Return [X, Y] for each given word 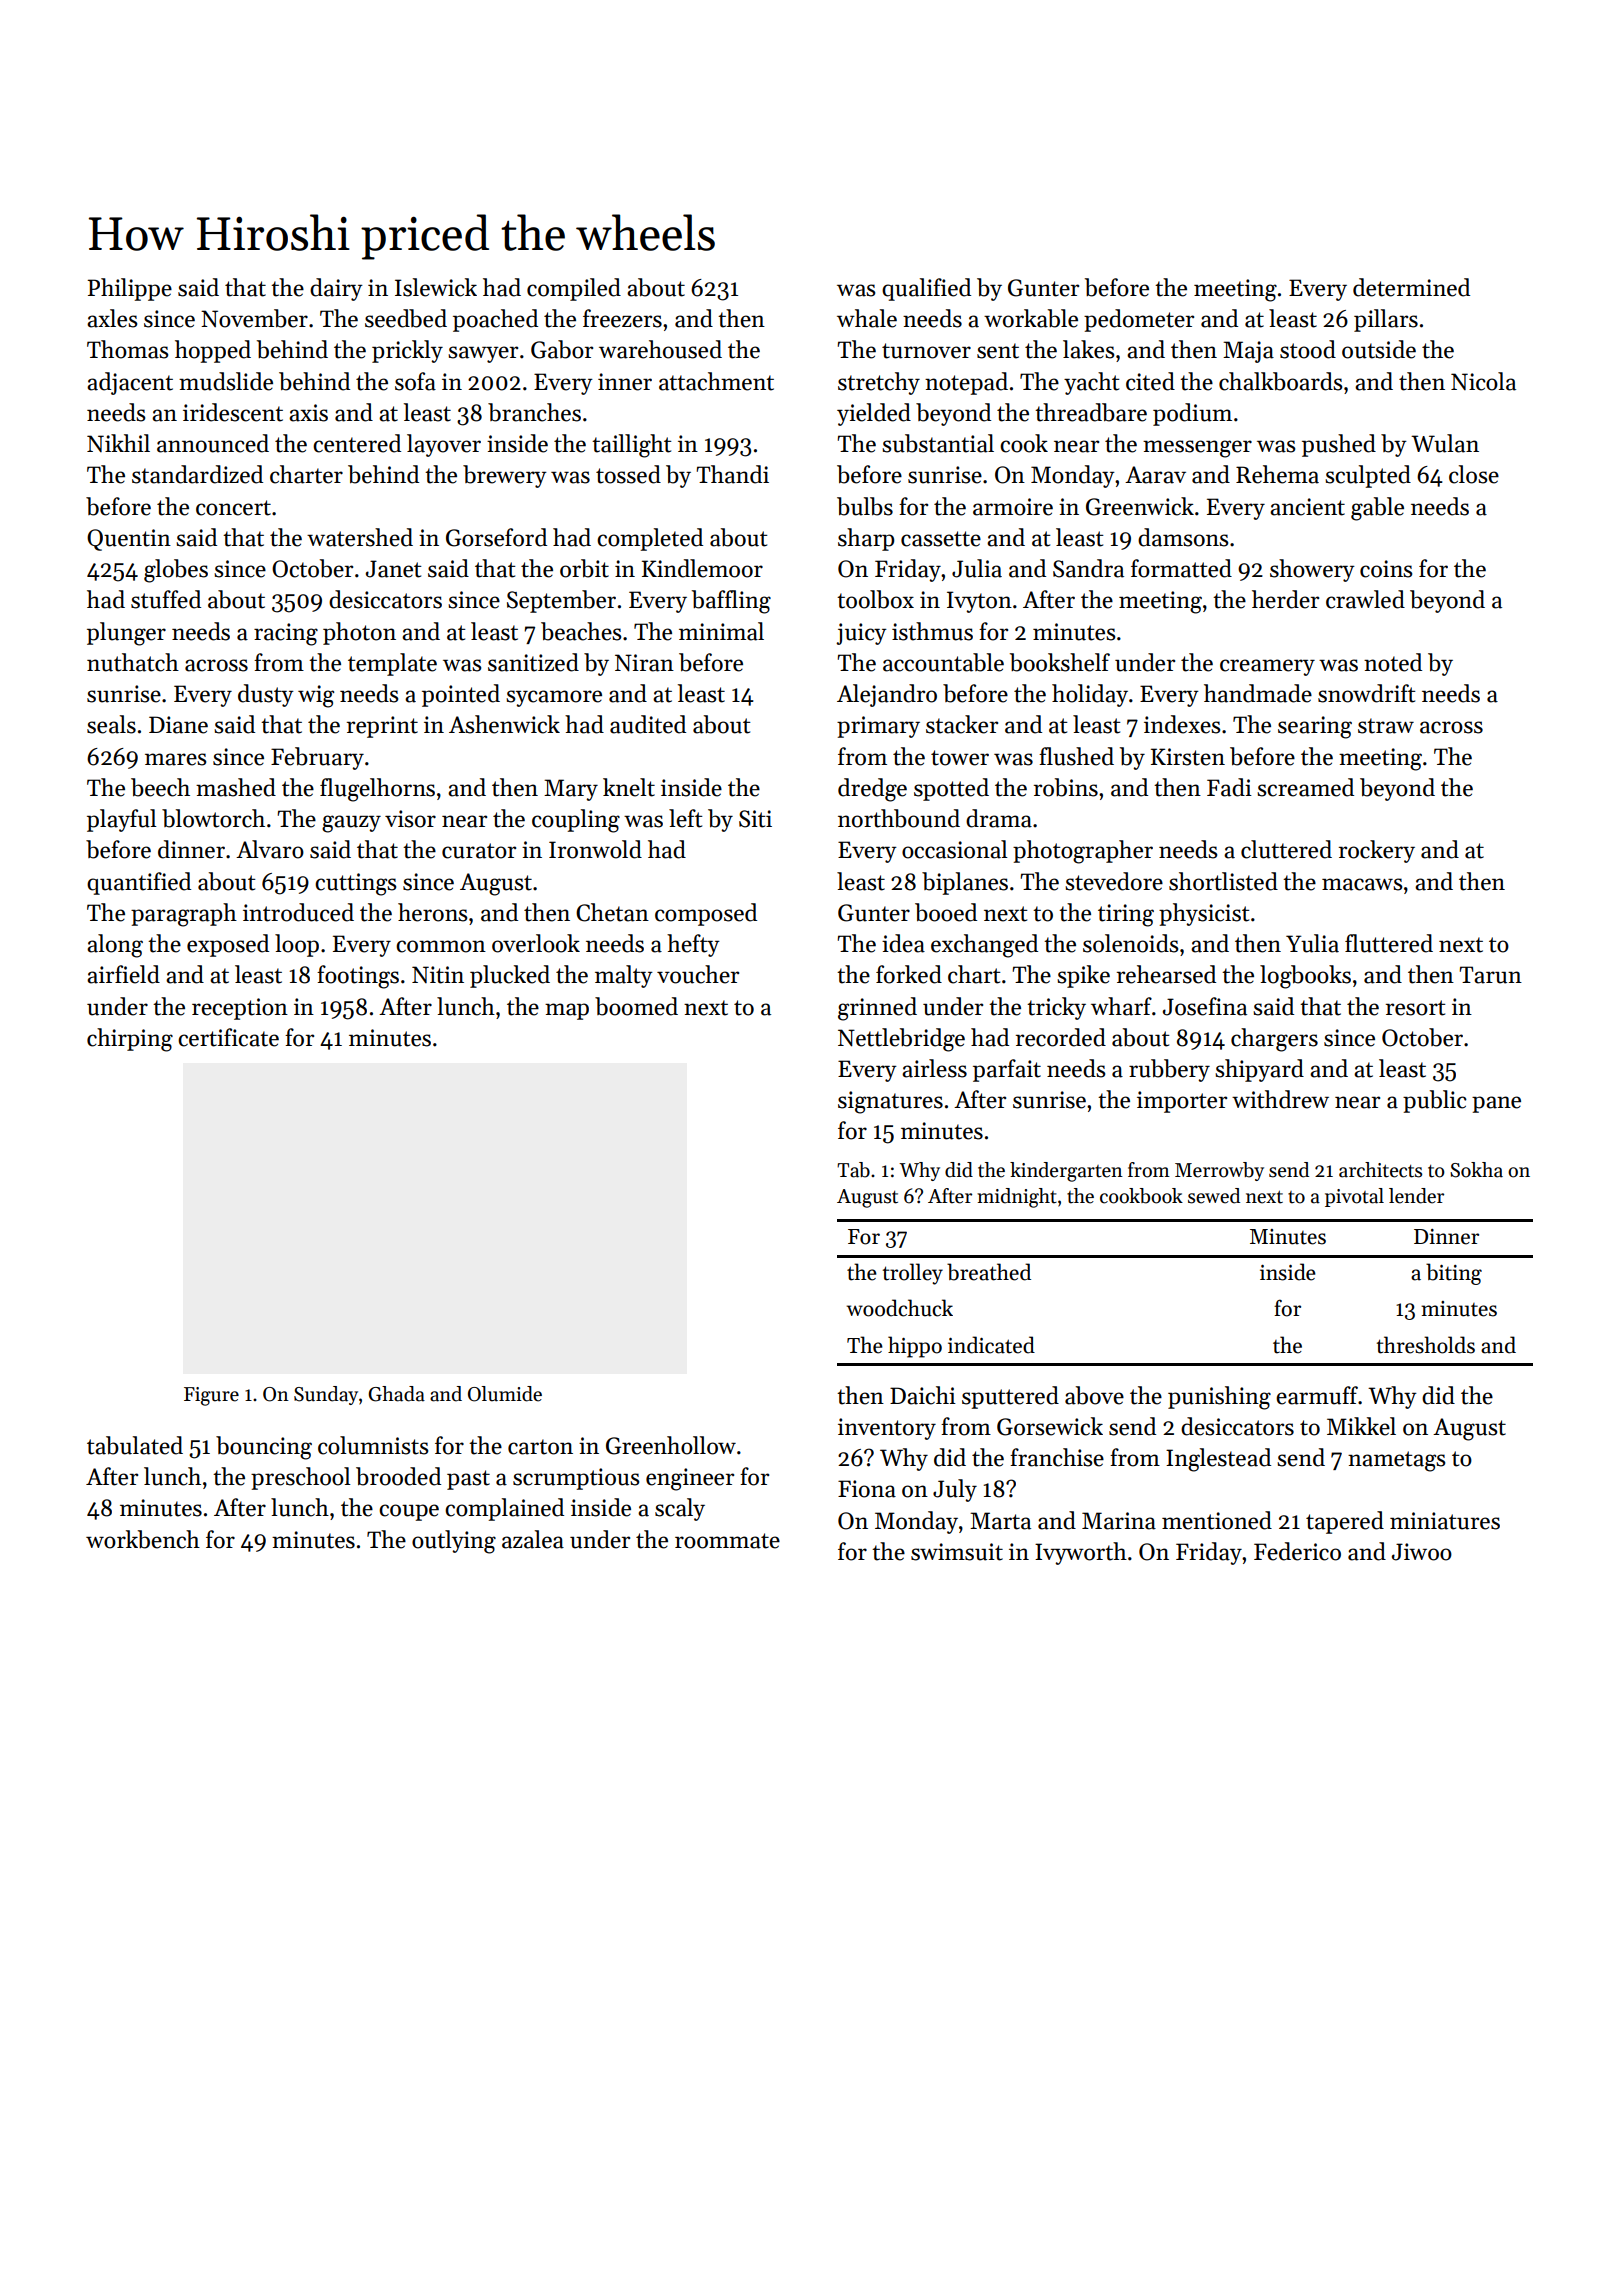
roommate [727, 1541]
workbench [143, 1539]
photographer [1083, 852]
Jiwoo [1422, 1552]
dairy [336, 289]
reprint [382, 727]
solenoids [1130, 943]
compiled [574, 289]
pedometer [1139, 320]
